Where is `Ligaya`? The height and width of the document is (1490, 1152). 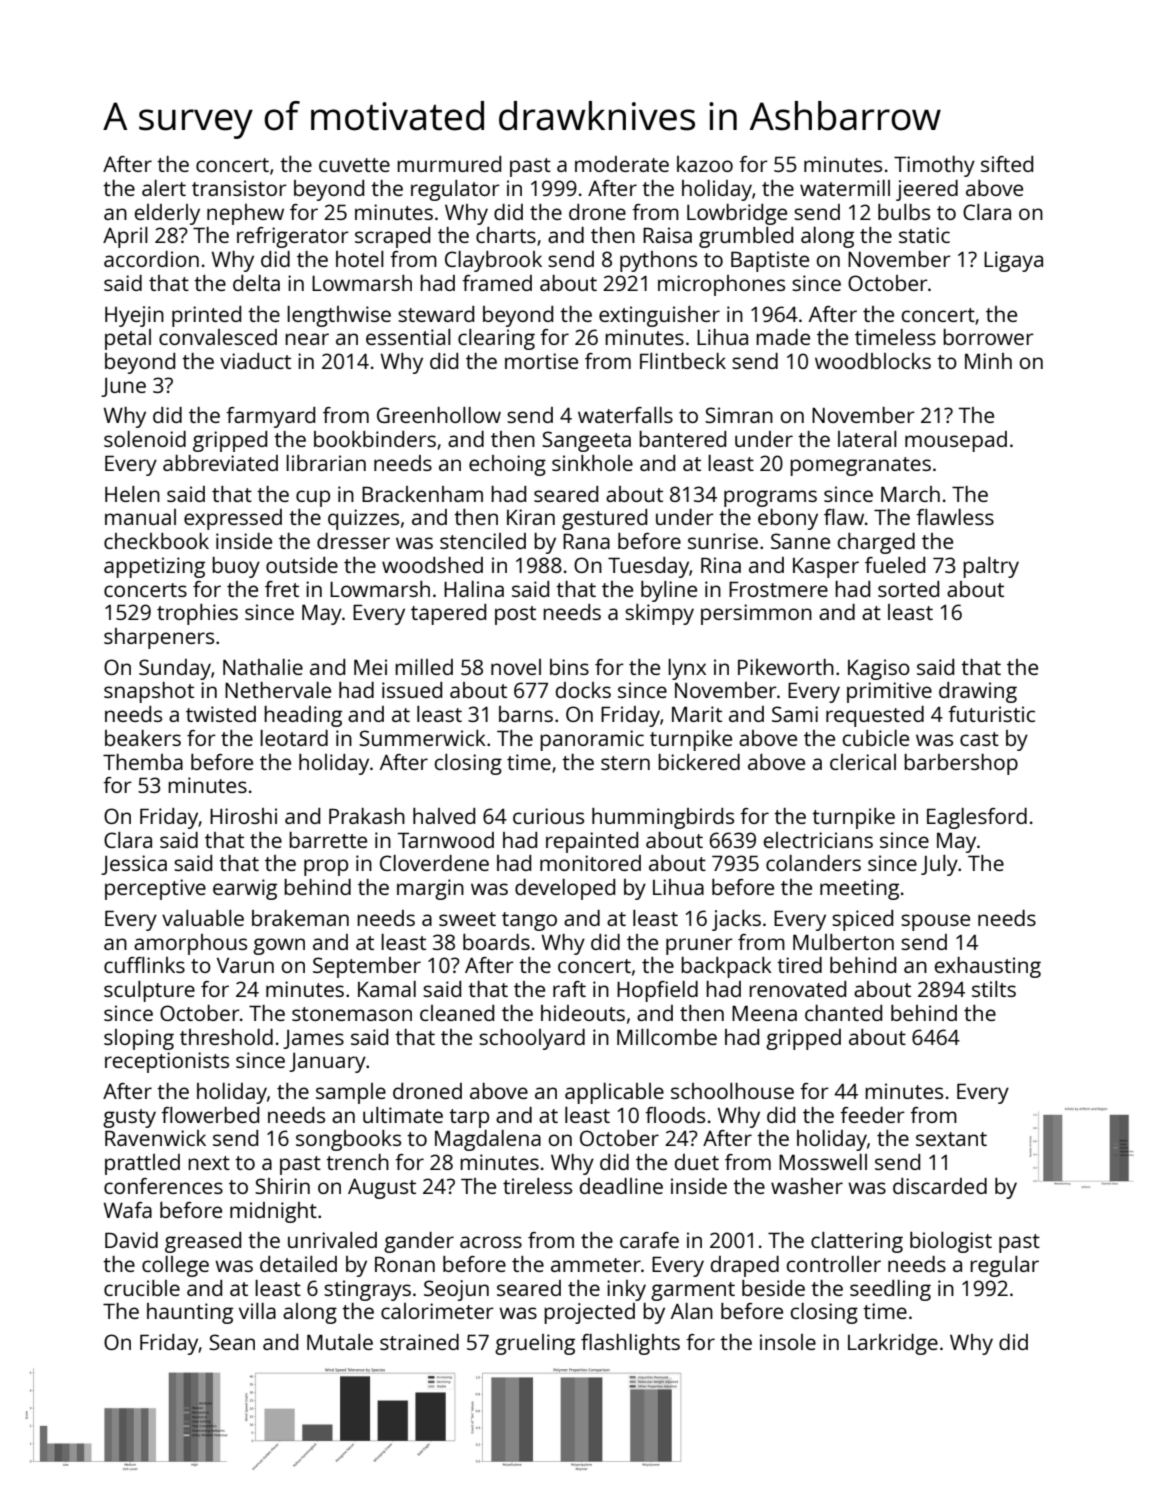 Ligaya is located at coordinates (1013, 261).
